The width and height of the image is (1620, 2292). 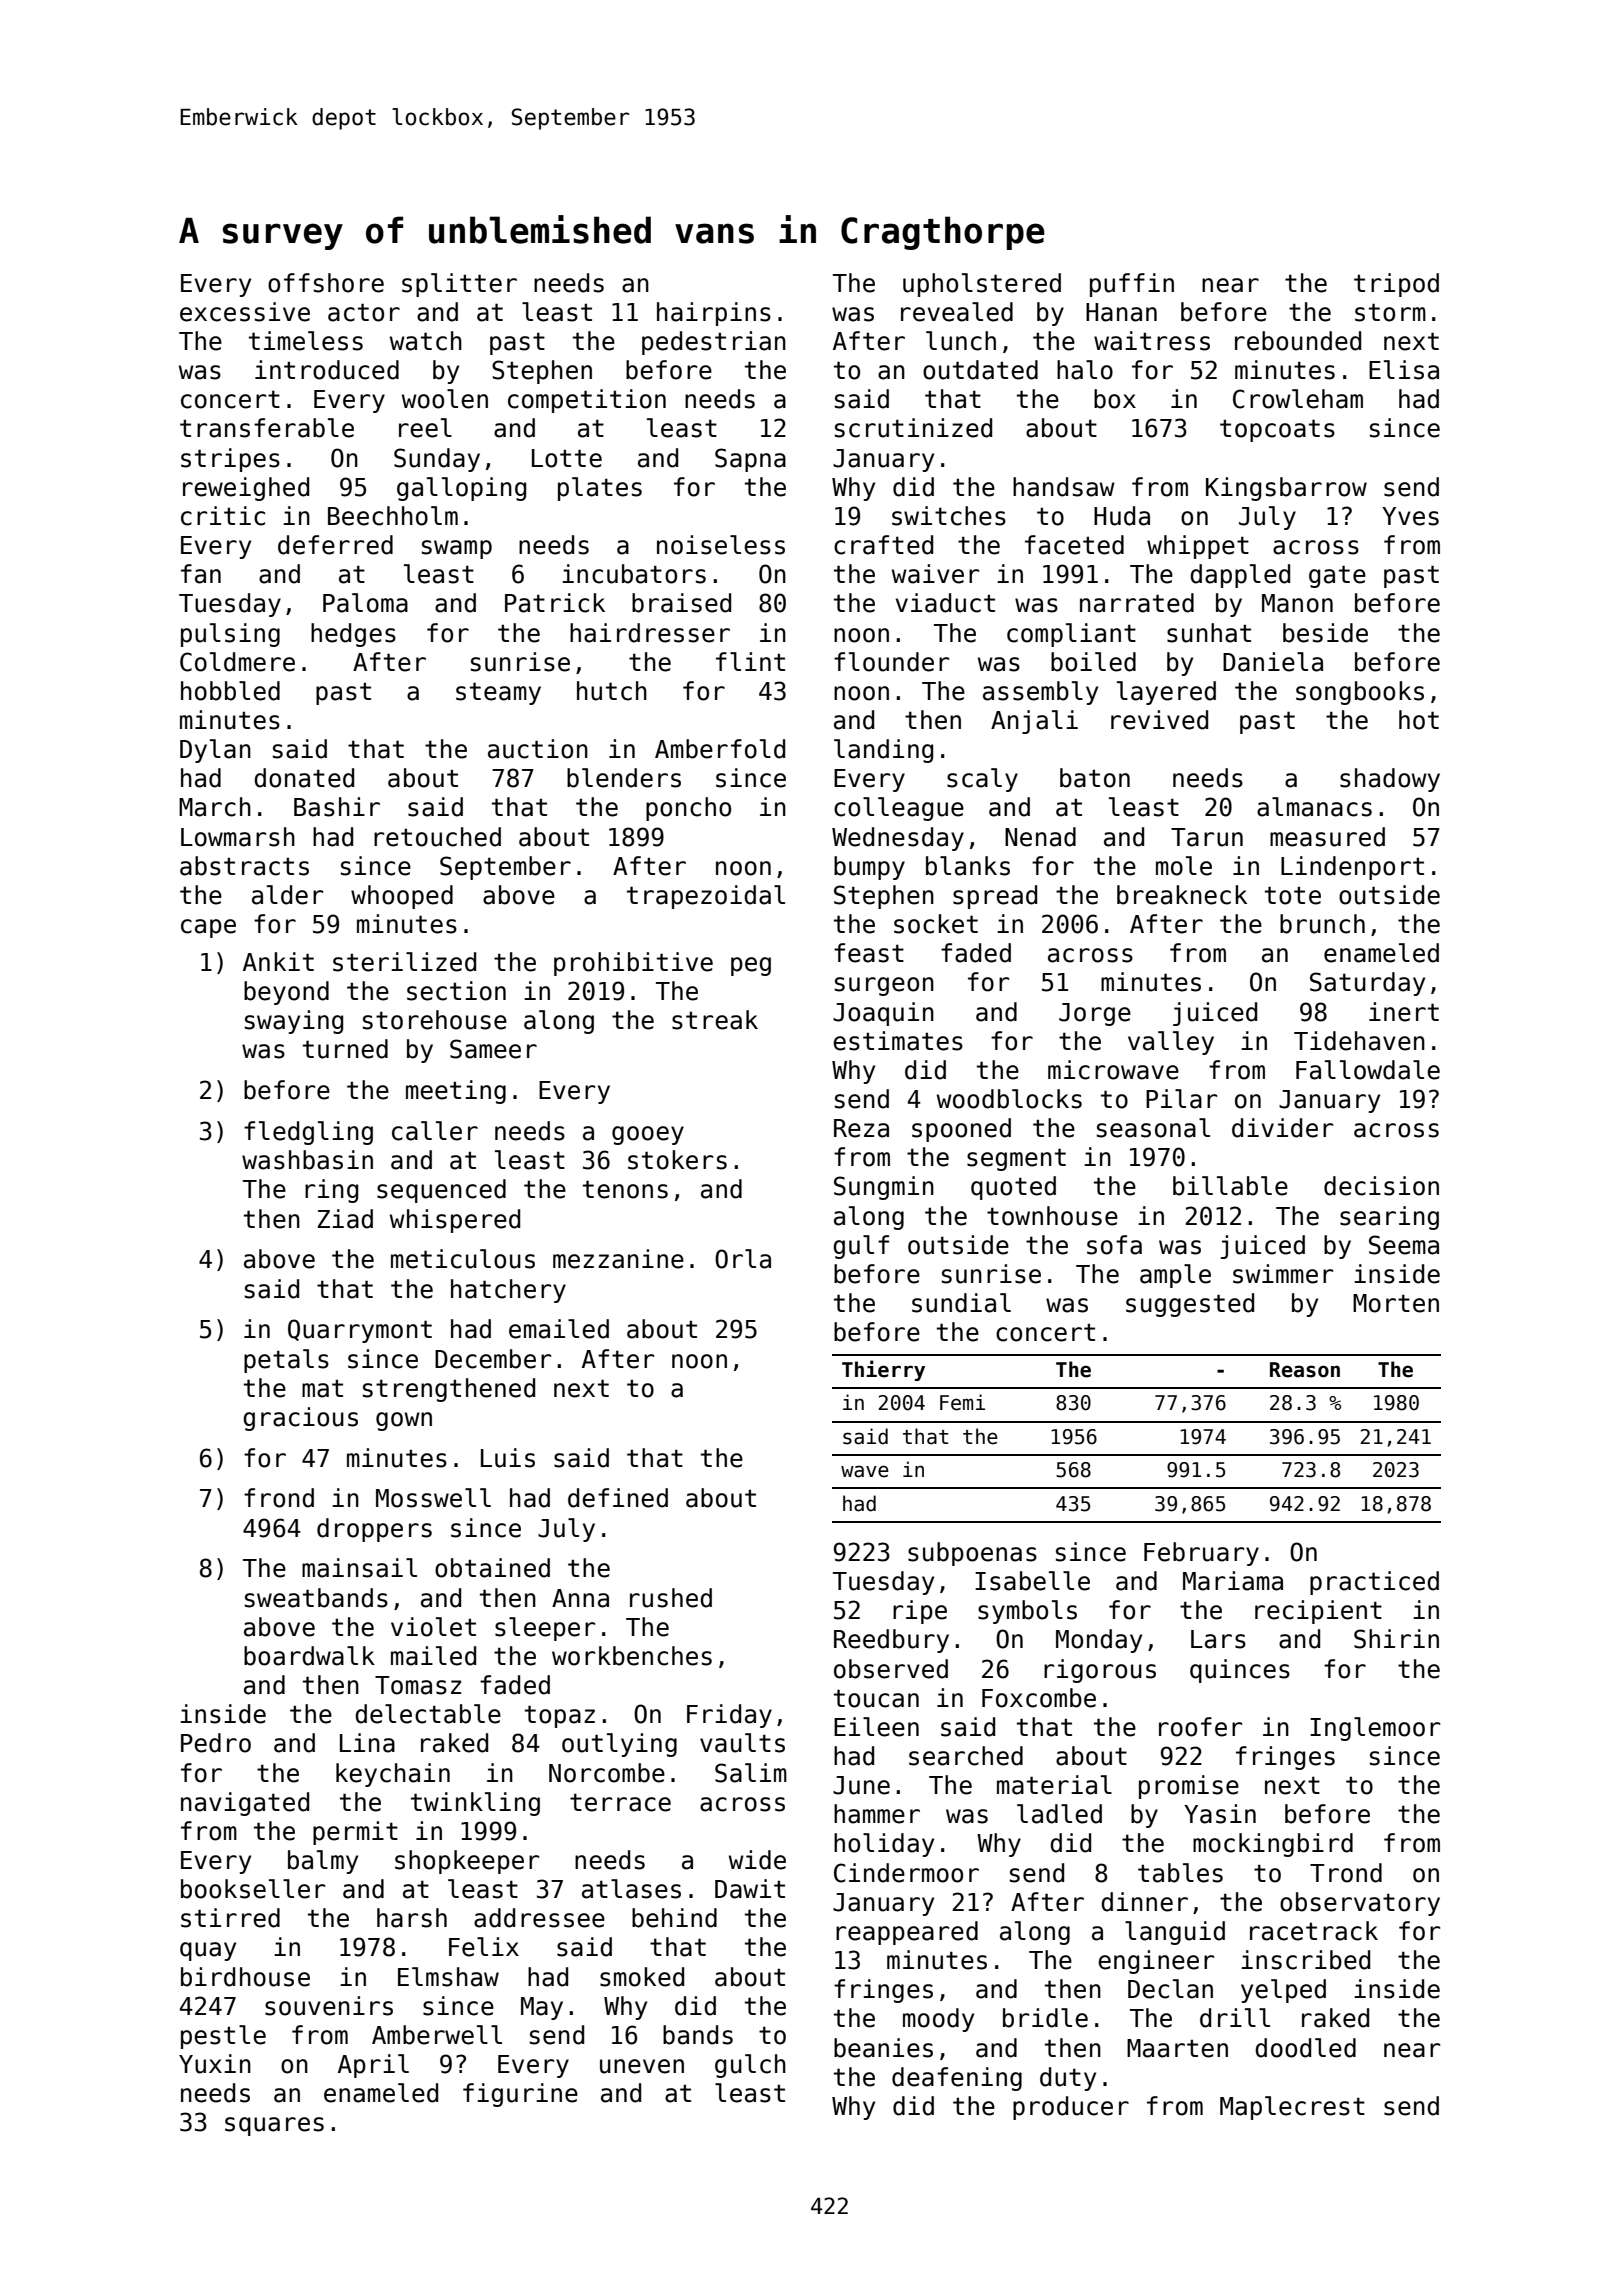 What do you see at coordinates (459, 285) in the image?
I see `splitter` at bounding box center [459, 285].
